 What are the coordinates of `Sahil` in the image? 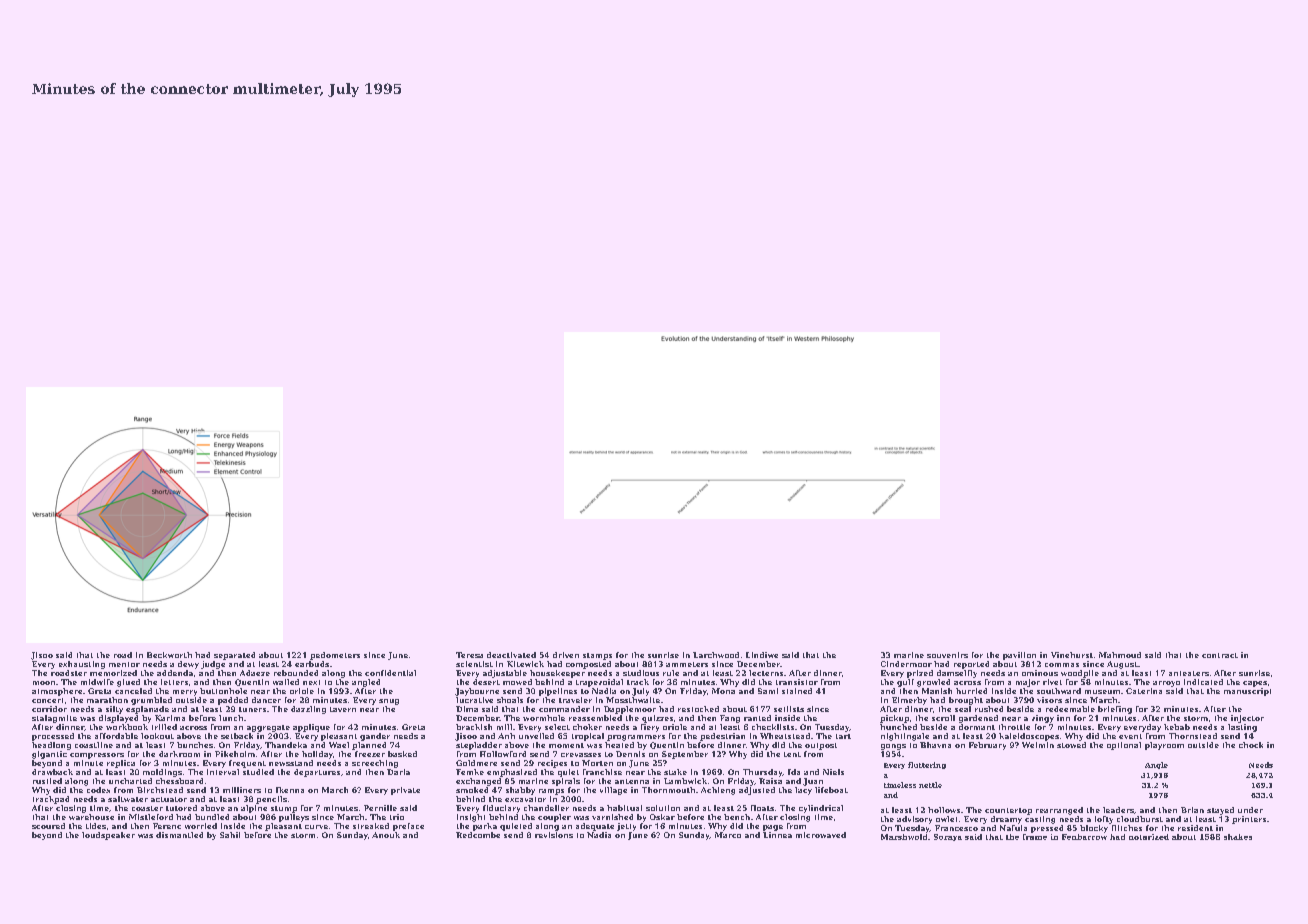 It's located at (230, 835).
